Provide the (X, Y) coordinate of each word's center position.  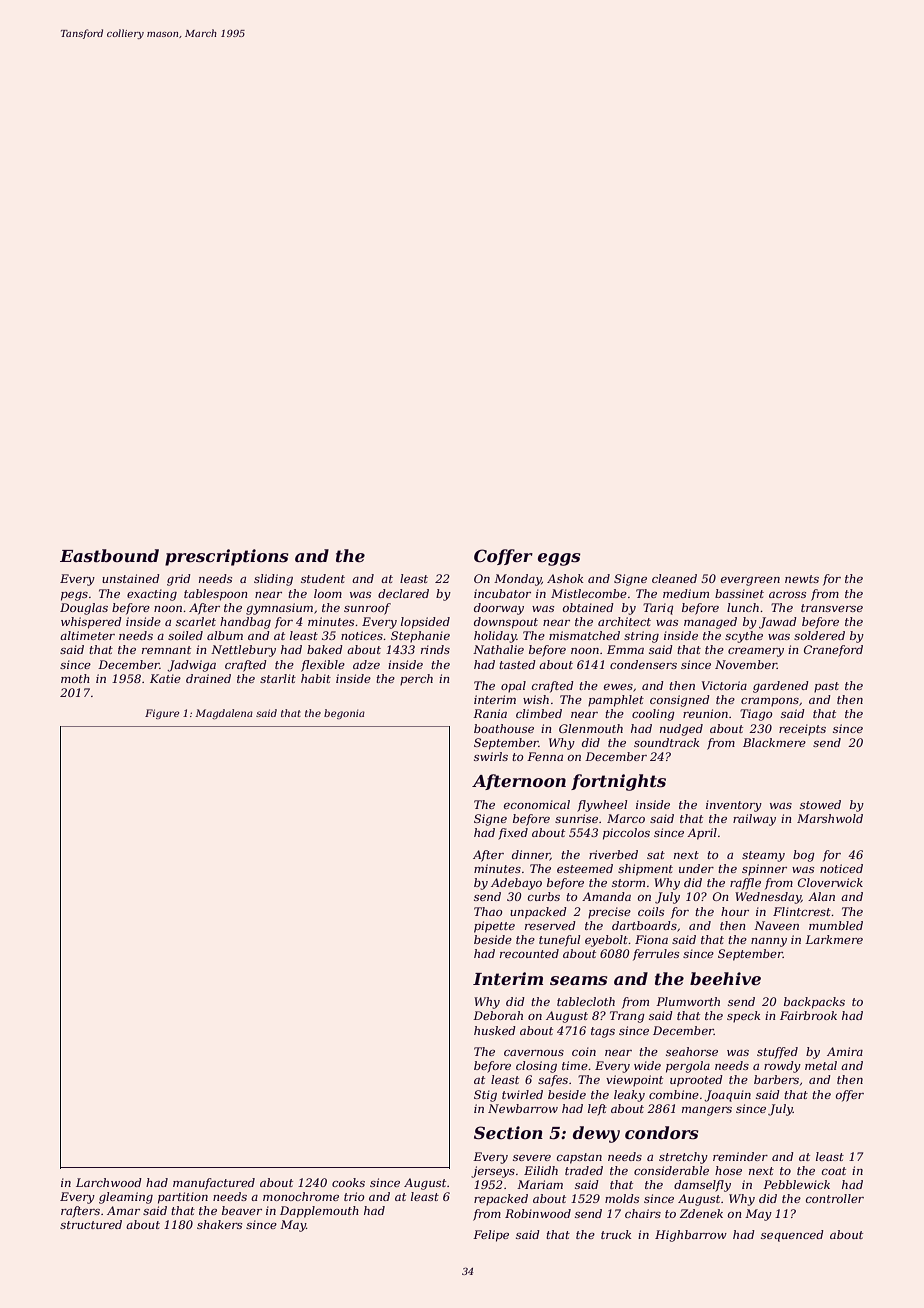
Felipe (491, 1236)
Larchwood (109, 1182)
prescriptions (227, 557)
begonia (344, 714)
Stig (485, 1096)
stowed (820, 804)
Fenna (545, 756)
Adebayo (516, 884)
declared (403, 593)
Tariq (658, 609)
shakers (219, 1224)
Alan (821, 896)
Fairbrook (808, 1015)
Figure (162, 714)
